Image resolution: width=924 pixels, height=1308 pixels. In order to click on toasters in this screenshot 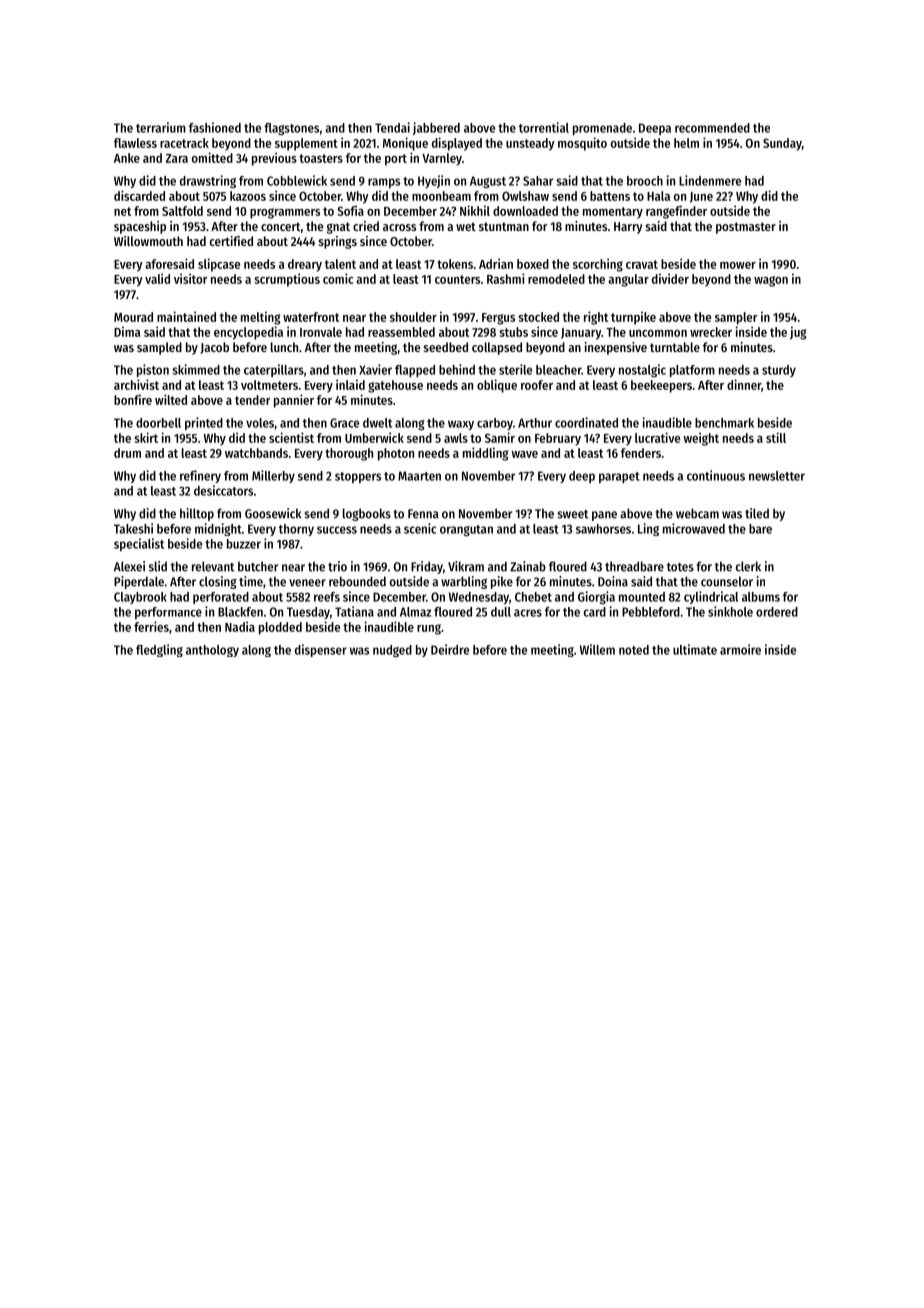, I will do `click(321, 158)`.
